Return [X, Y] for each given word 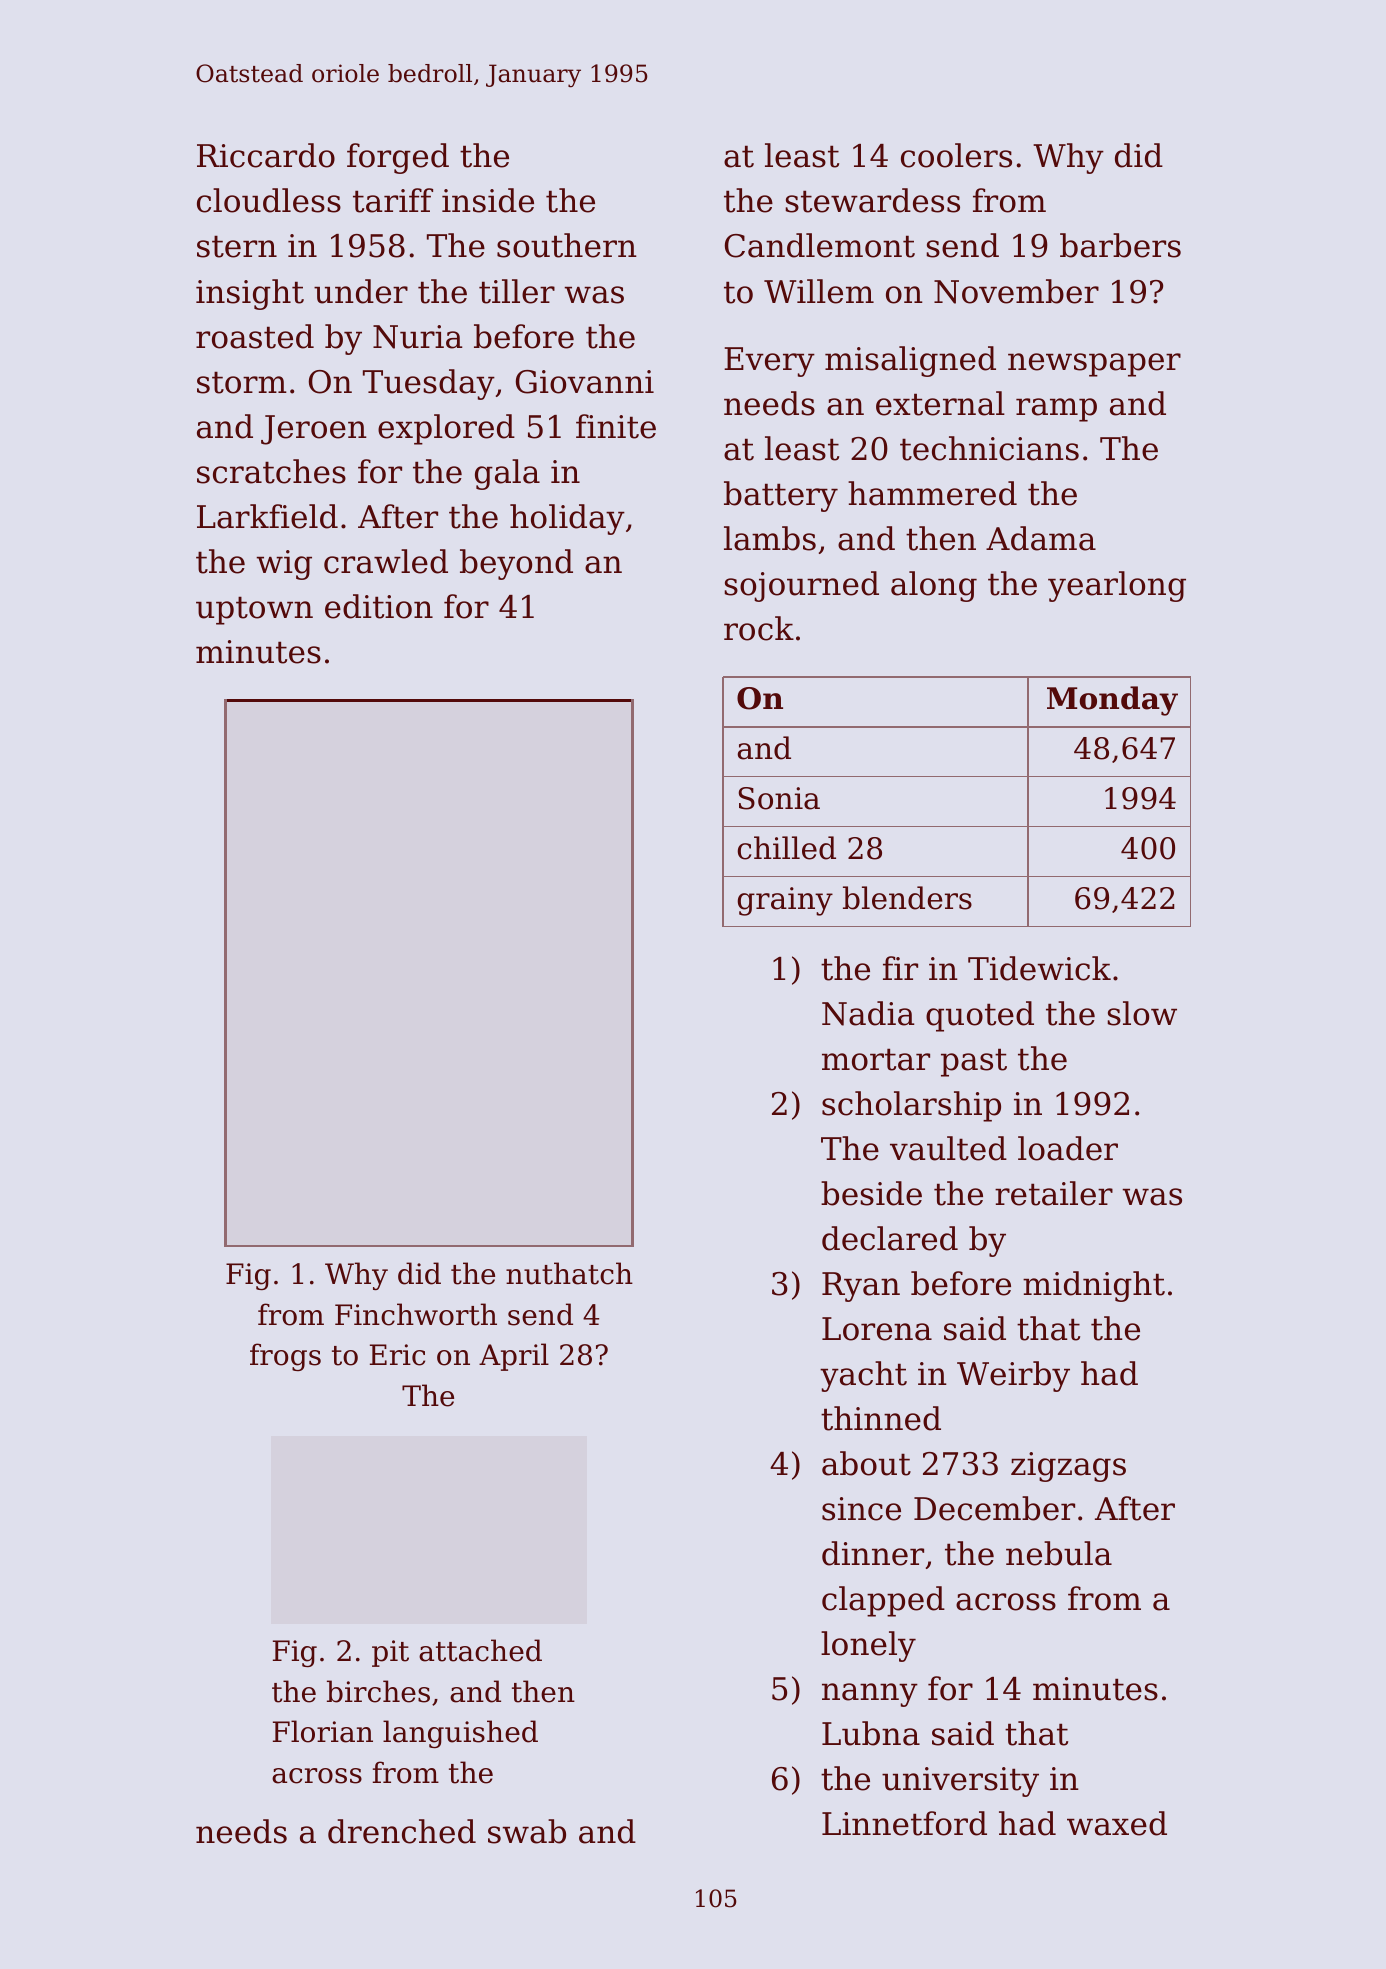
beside [871, 1193]
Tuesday [429, 384]
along [934, 586]
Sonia [779, 798]
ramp [1056, 410]
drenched [402, 1831]
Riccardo [266, 155]
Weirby [1013, 1376]
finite [616, 426]
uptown [254, 610]
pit [390, 1653]
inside [488, 200]
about [866, 1463]
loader [1068, 1148]
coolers [956, 155]
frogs [285, 1357]
